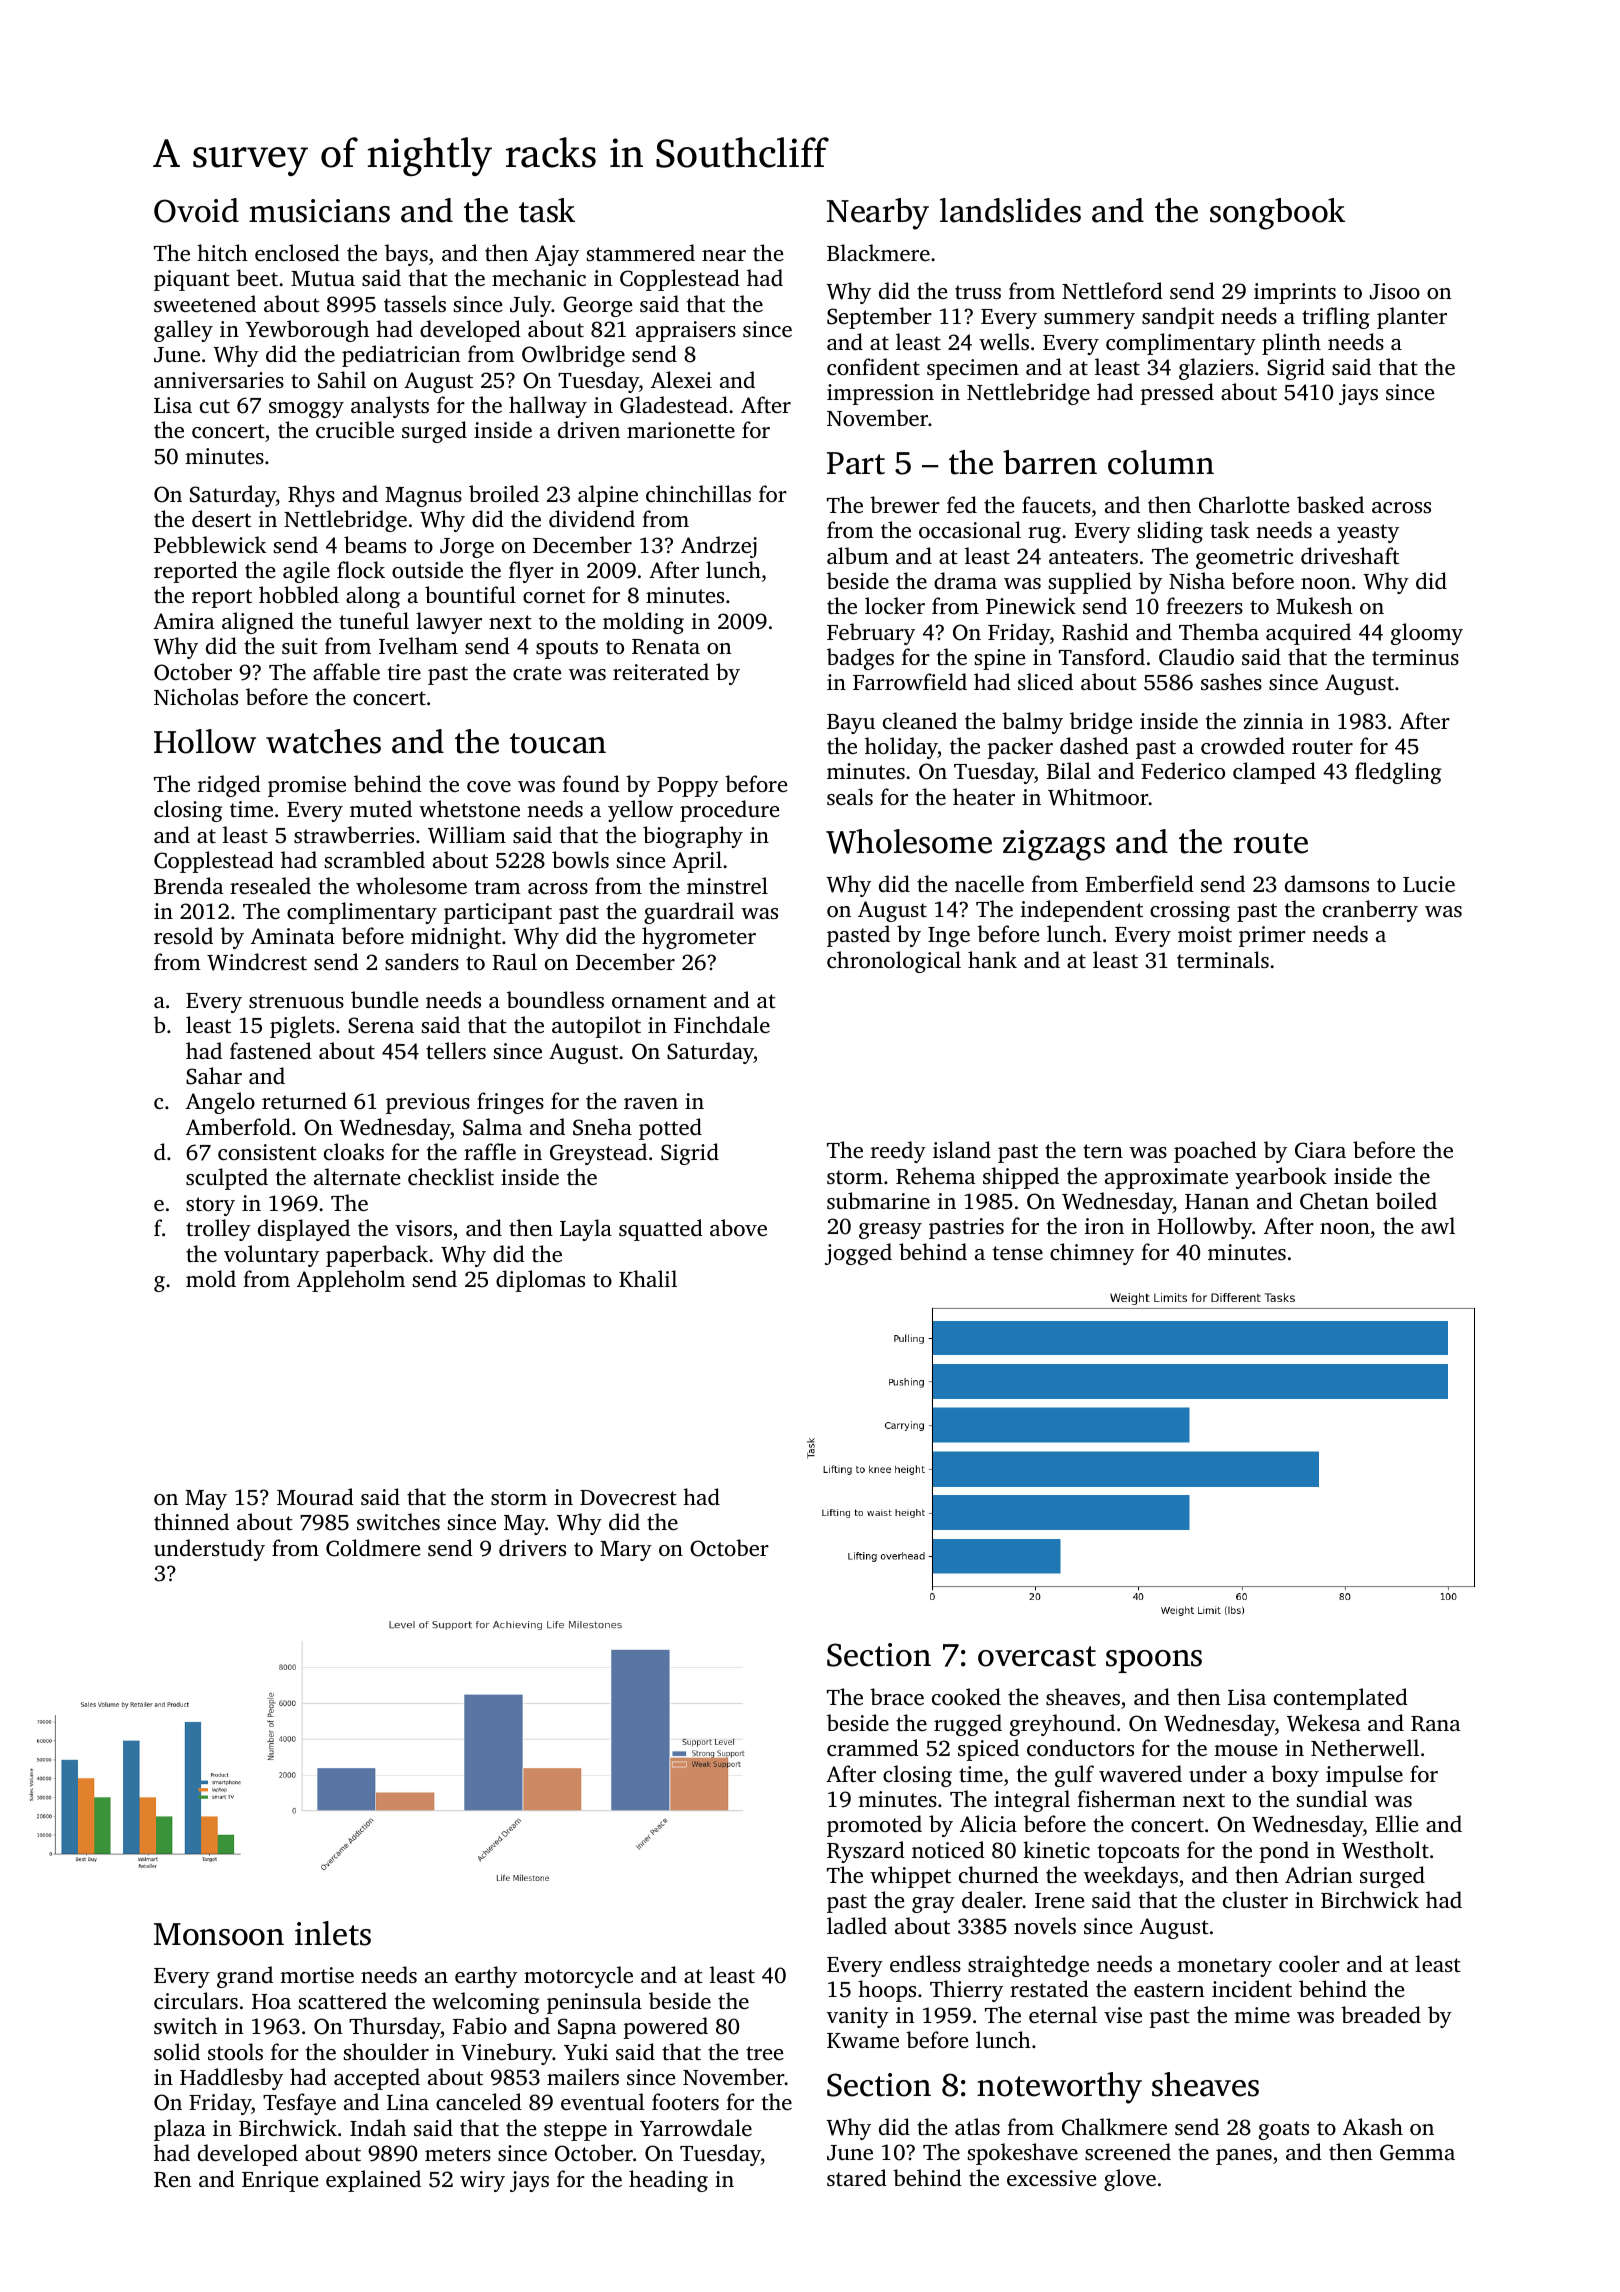  What do you see at coordinates (887, 1991) in the screenshot?
I see `hoops` at bounding box center [887, 1991].
